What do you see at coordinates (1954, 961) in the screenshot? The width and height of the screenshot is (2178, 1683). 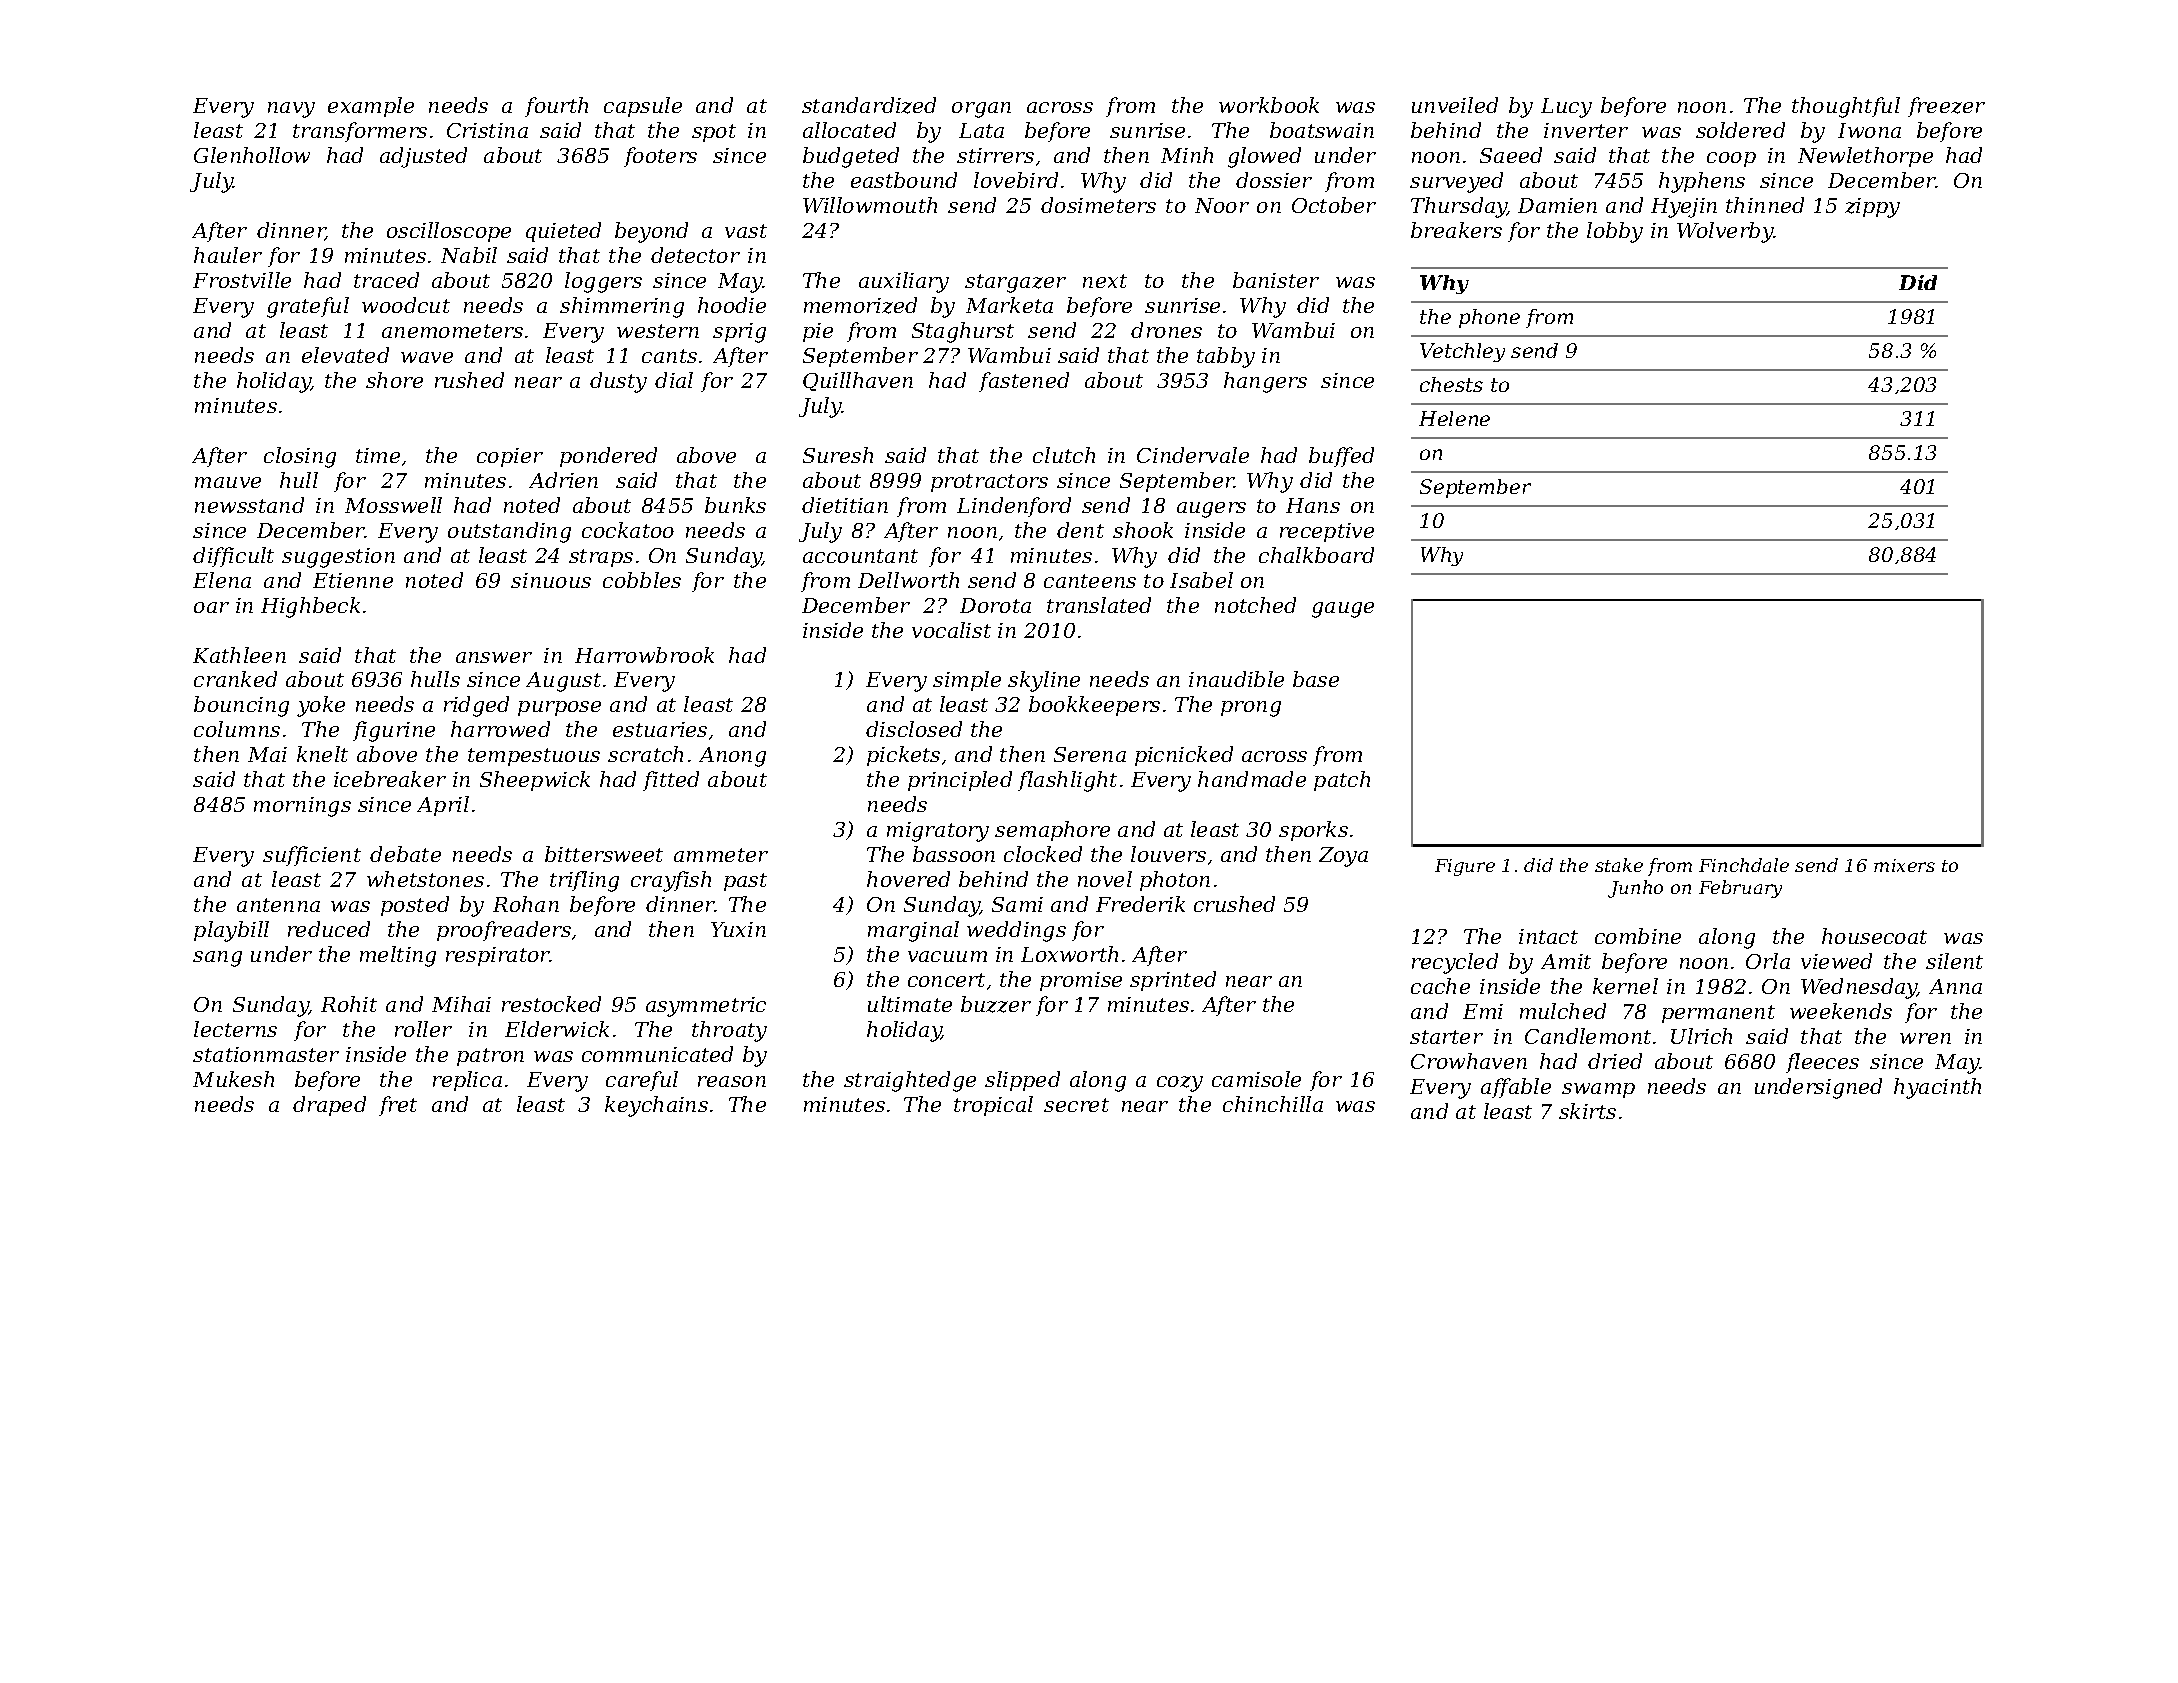 I see `silent` at bounding box center [1954, 961].
